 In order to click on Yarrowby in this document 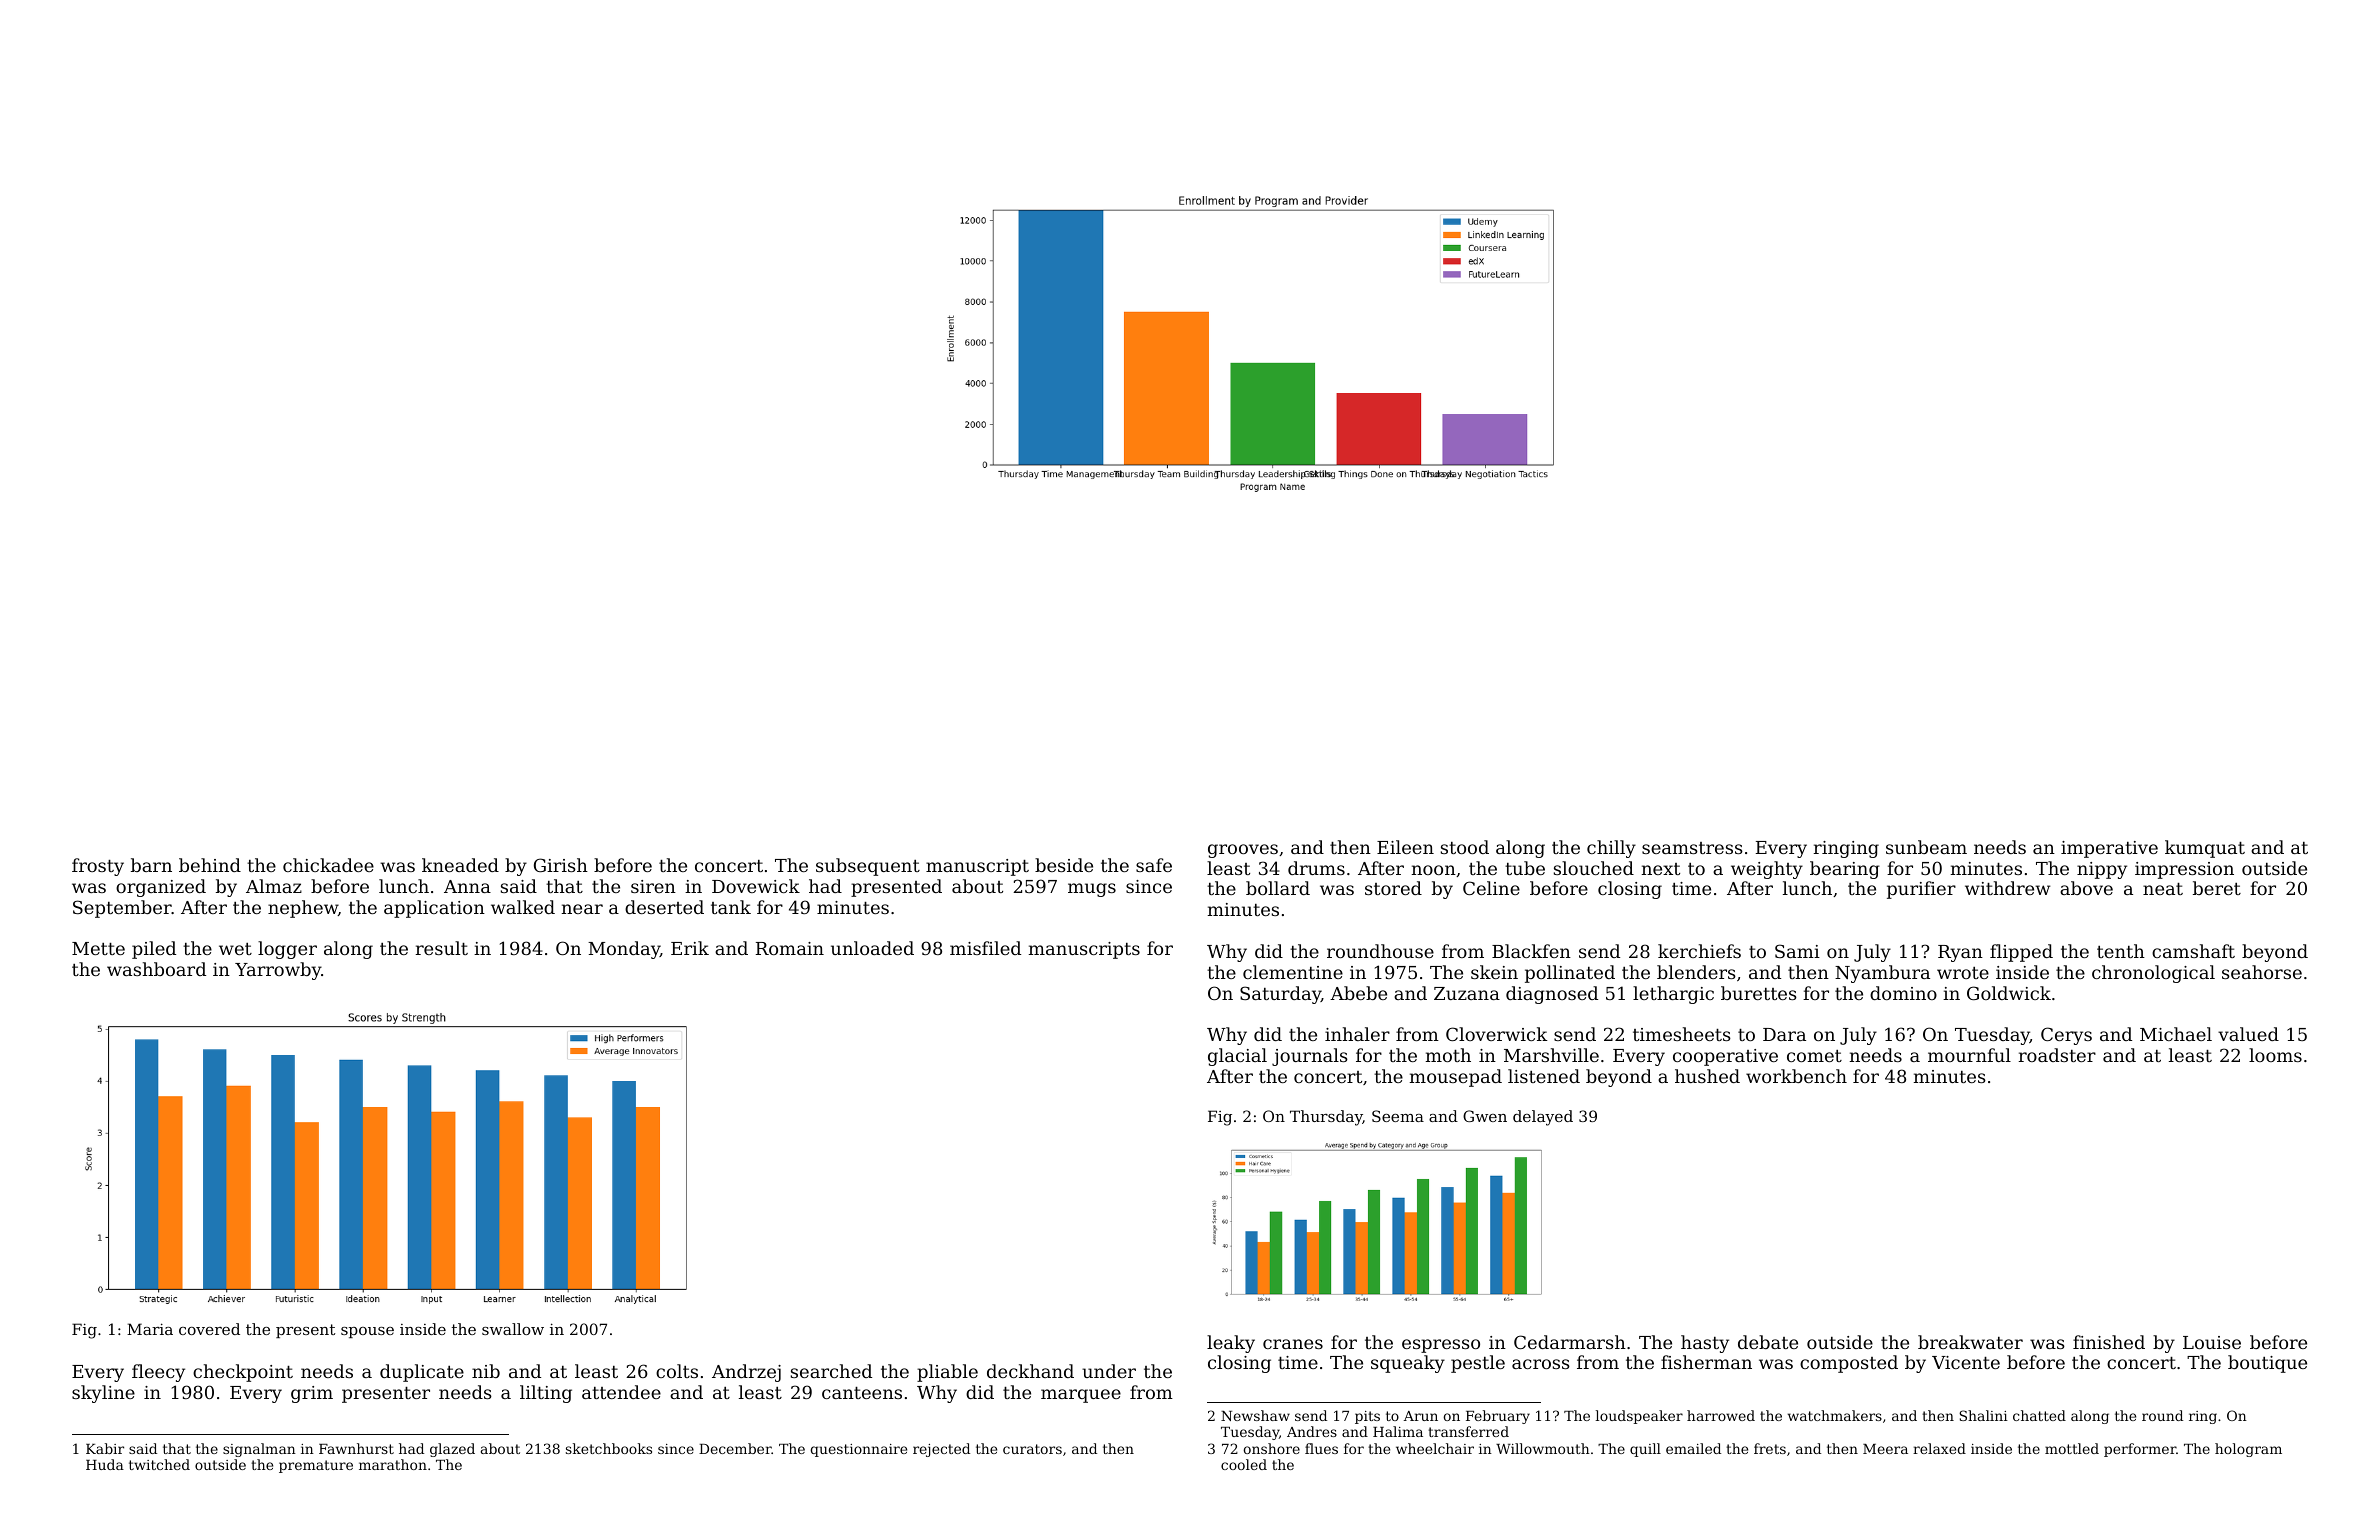, I will do `click(278, 971)`.
